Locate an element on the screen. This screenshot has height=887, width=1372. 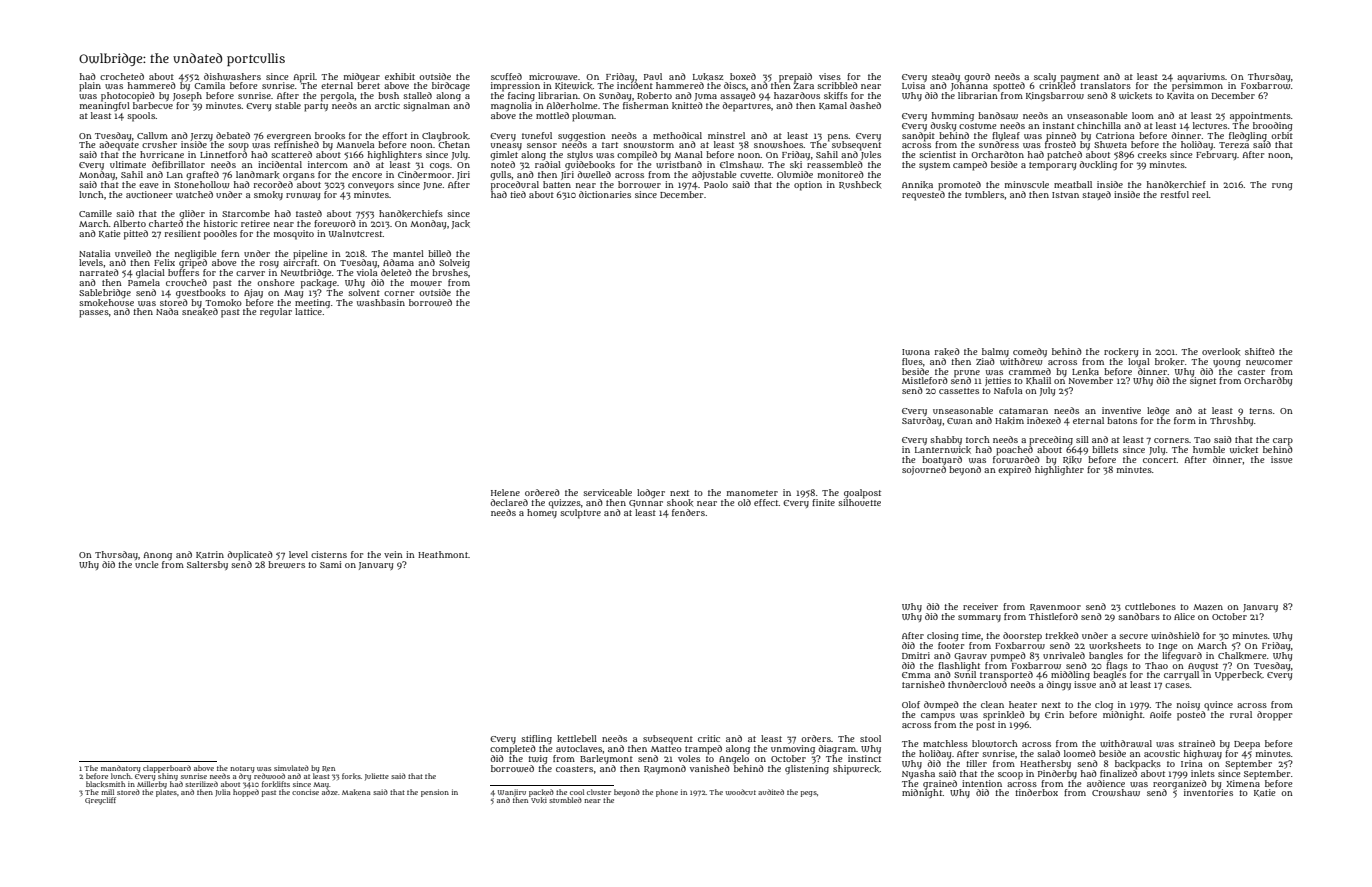
cuttlebones is located at coordinates (1150, 606).
